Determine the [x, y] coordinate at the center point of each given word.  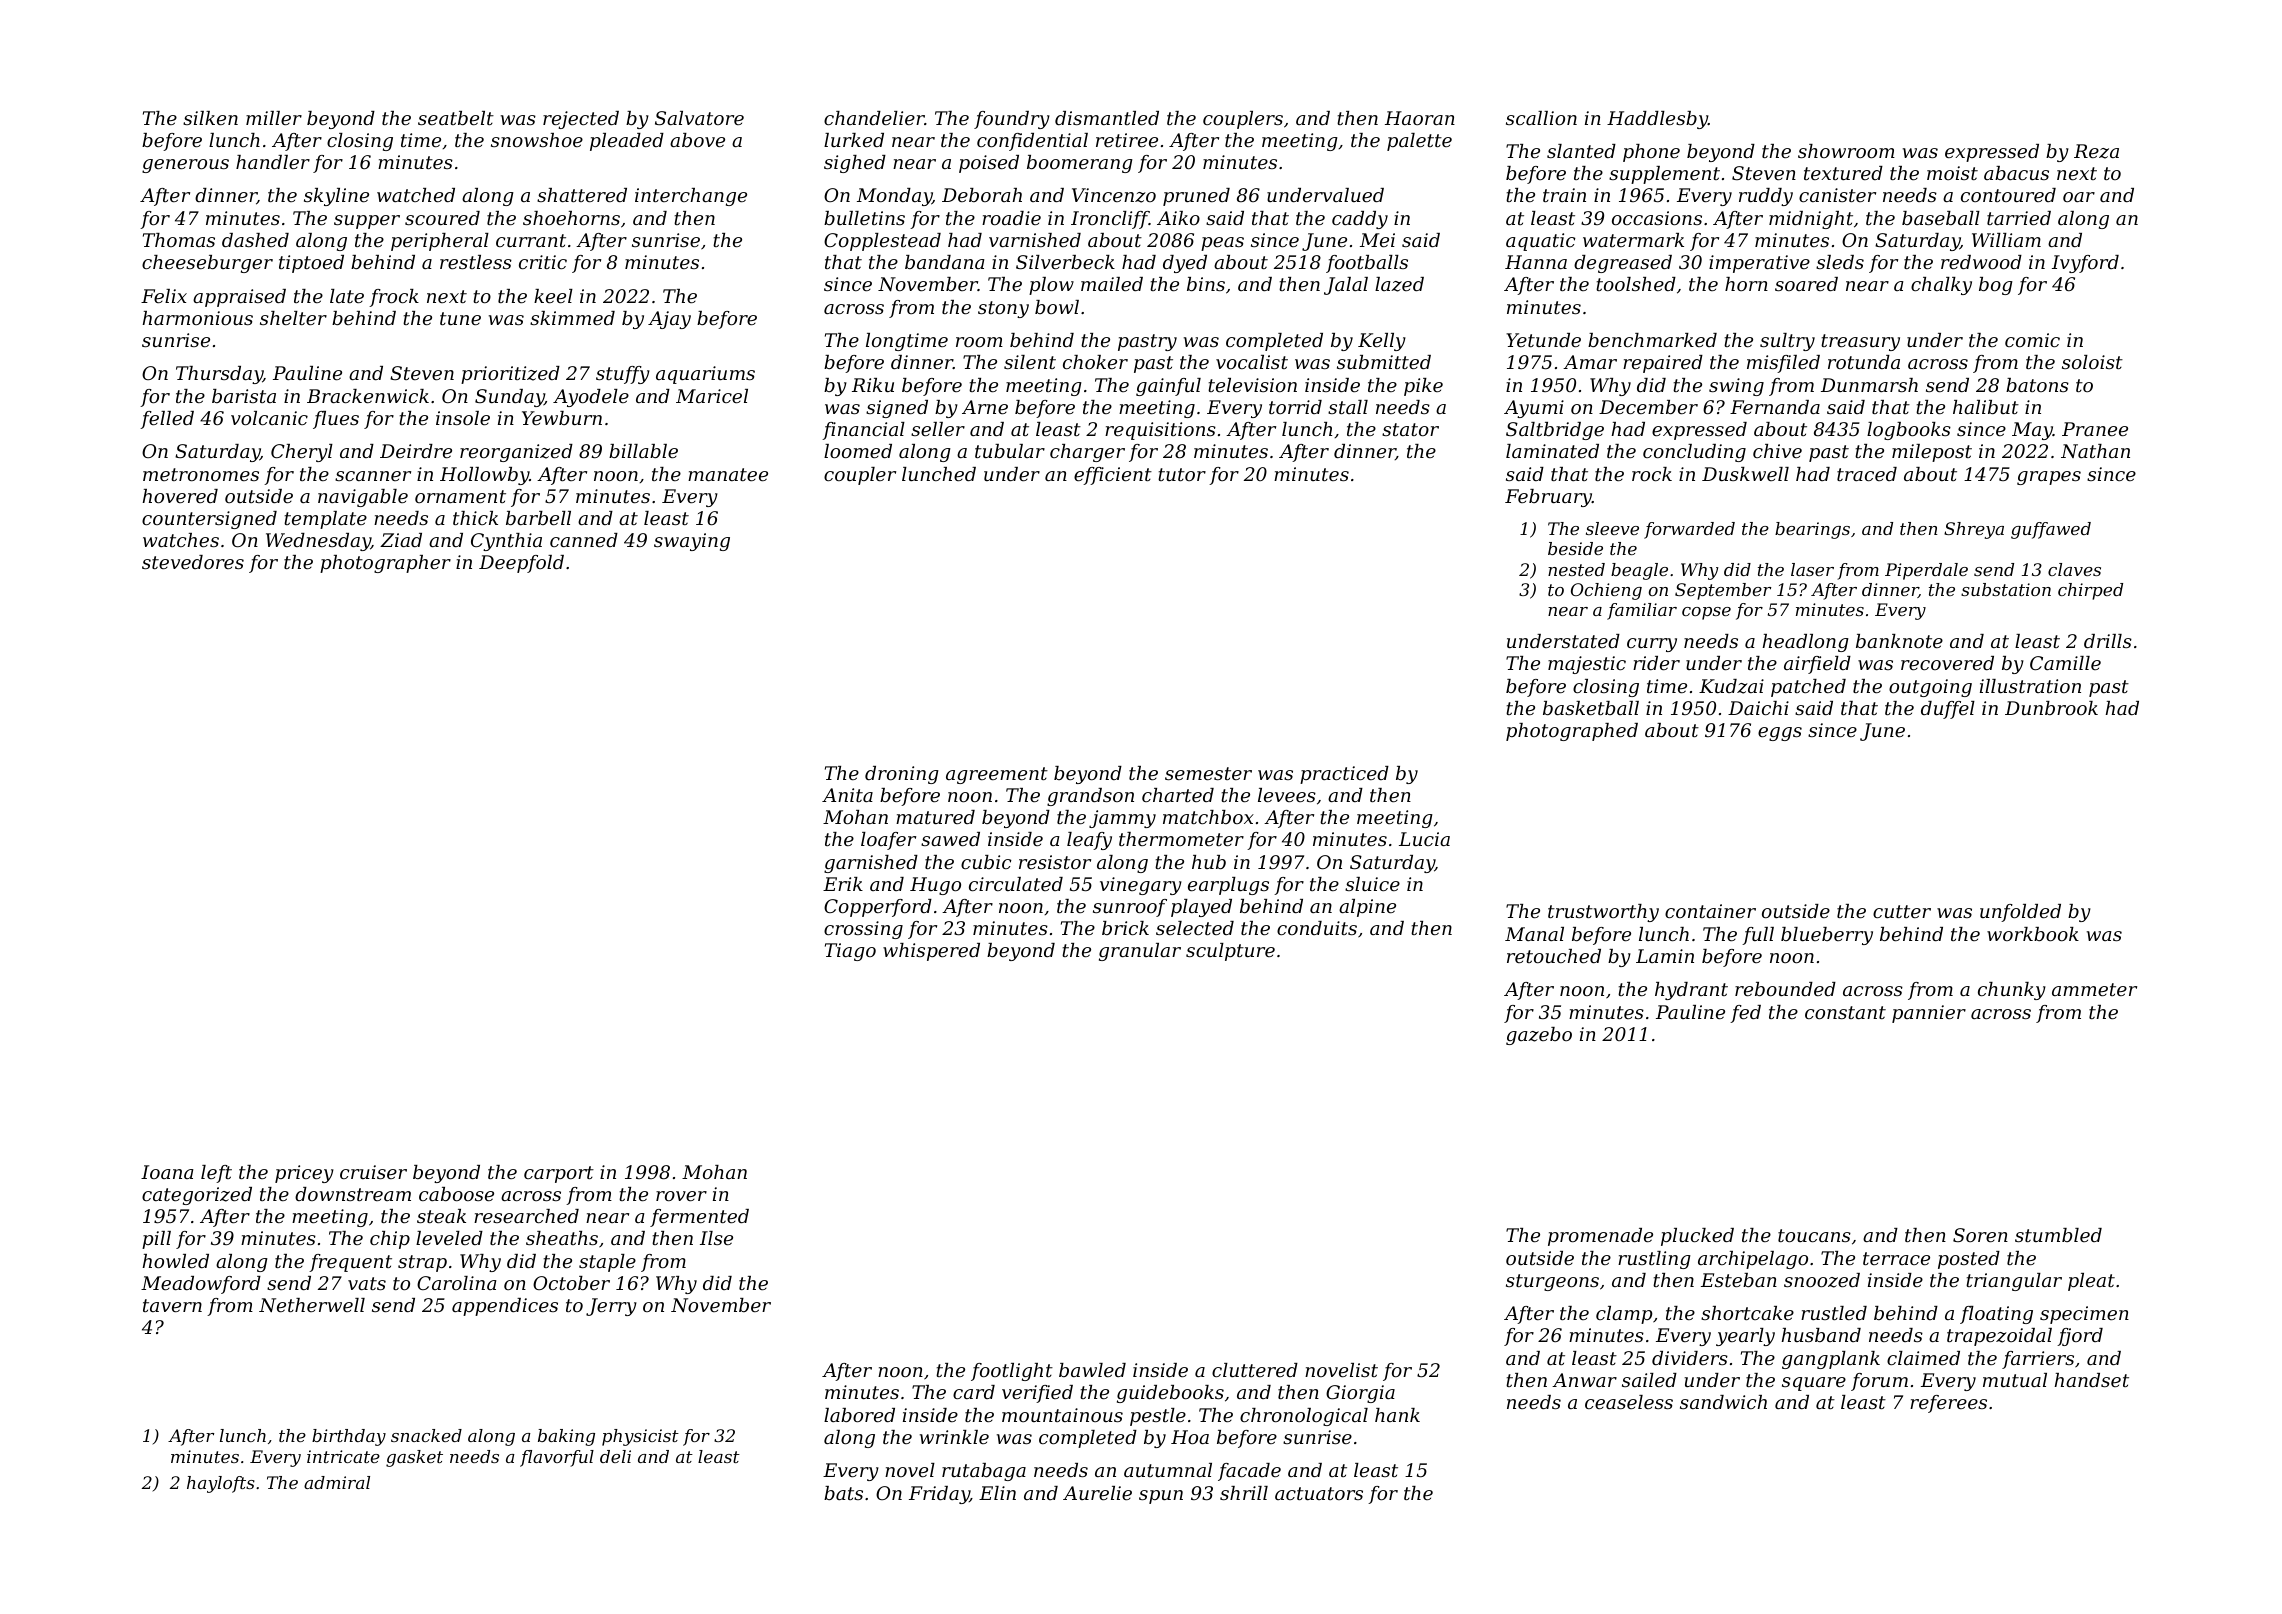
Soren [1980, 1235]
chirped [2090, 591]
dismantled [1107, 118]
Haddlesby [1657, 120]
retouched [1554, 956]
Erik [843, 884]
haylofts [221, 1484]
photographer [385, 564]
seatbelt [456, 118]
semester [1208, 773]
